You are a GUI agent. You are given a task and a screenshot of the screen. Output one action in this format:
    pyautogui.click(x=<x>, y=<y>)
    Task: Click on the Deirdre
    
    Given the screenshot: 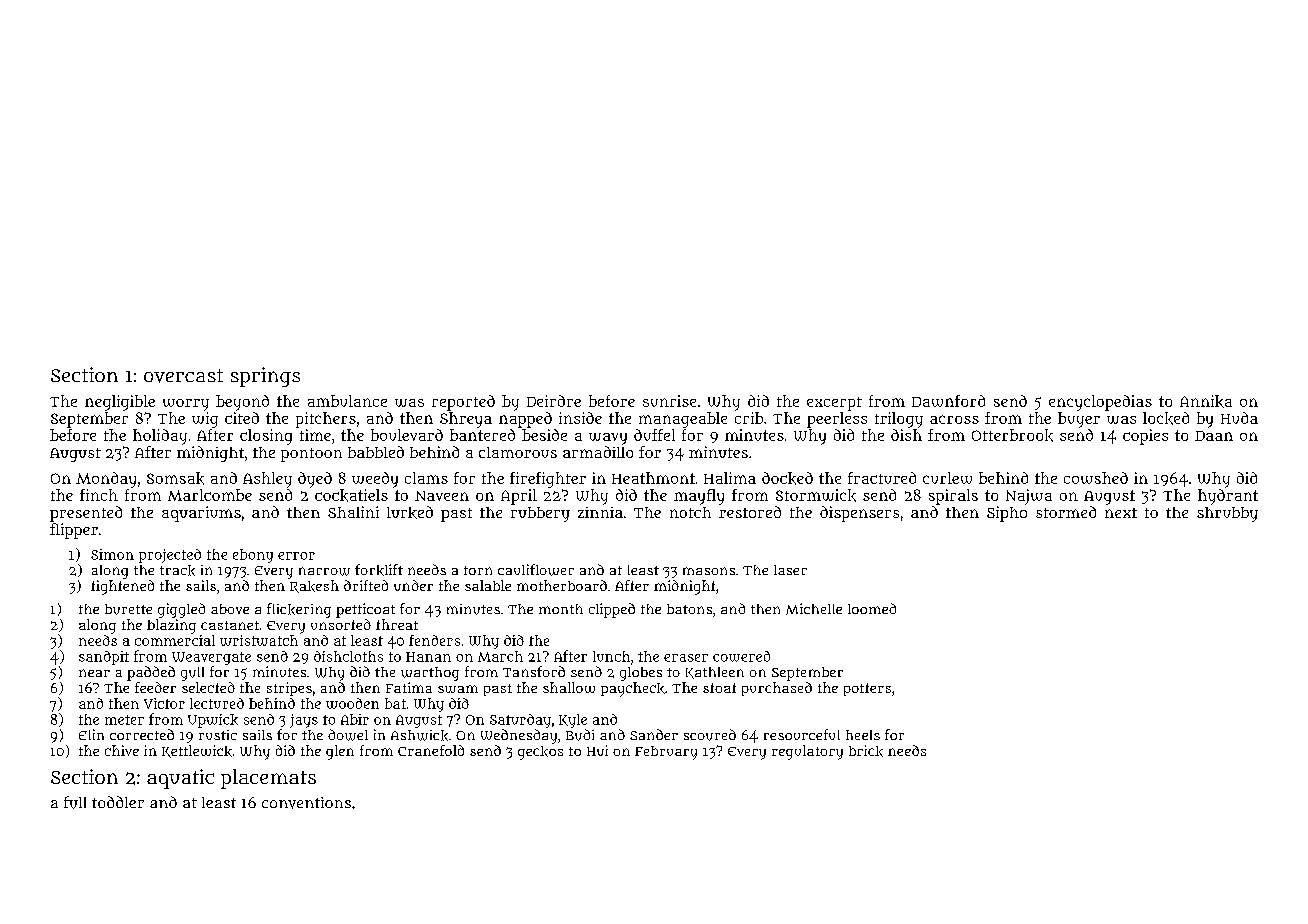 What is the action you would take?
    pyautogui.click(x=554, y=401)
